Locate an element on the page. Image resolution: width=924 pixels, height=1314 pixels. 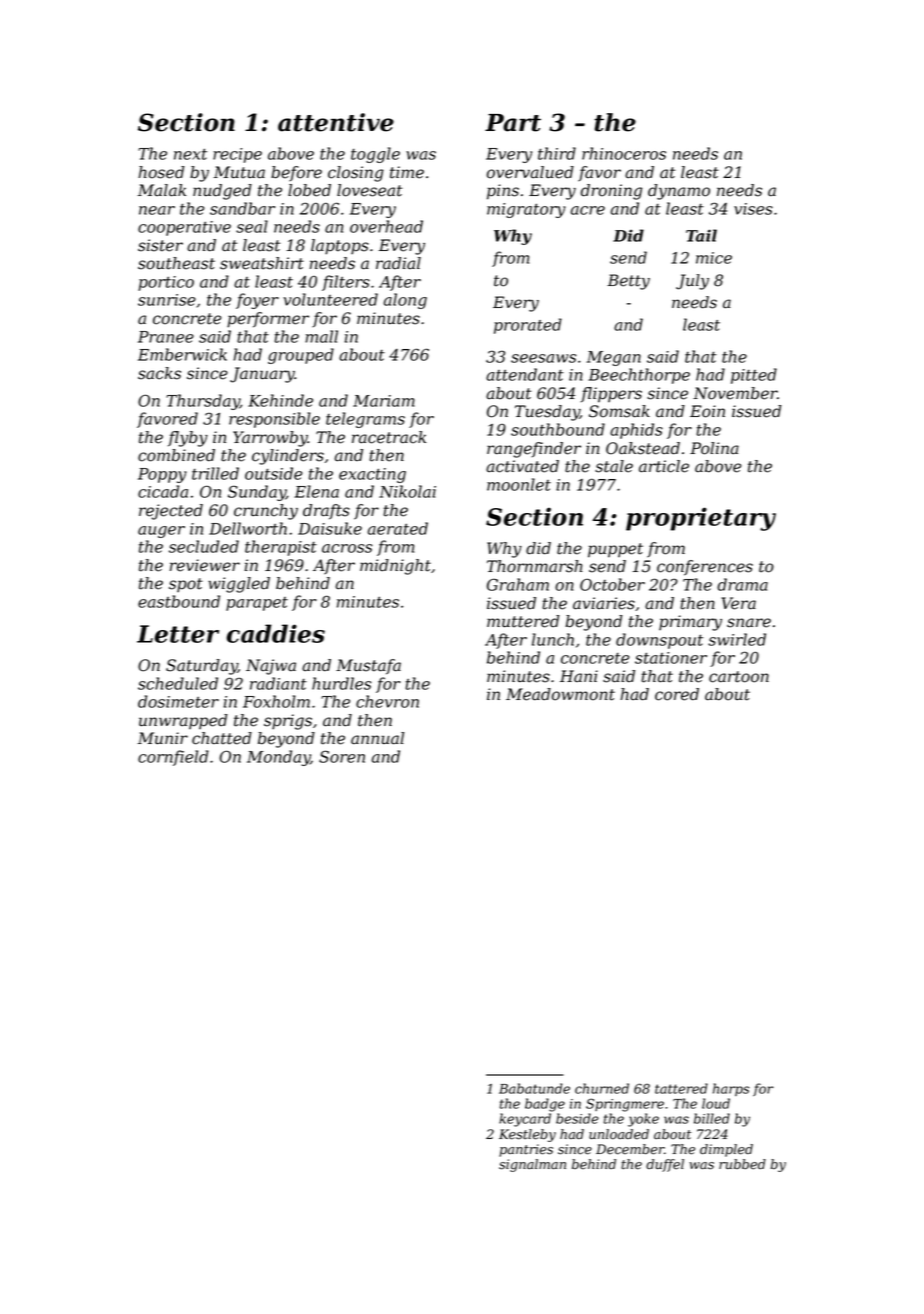
chatted is located at coordinates (222, 738).
